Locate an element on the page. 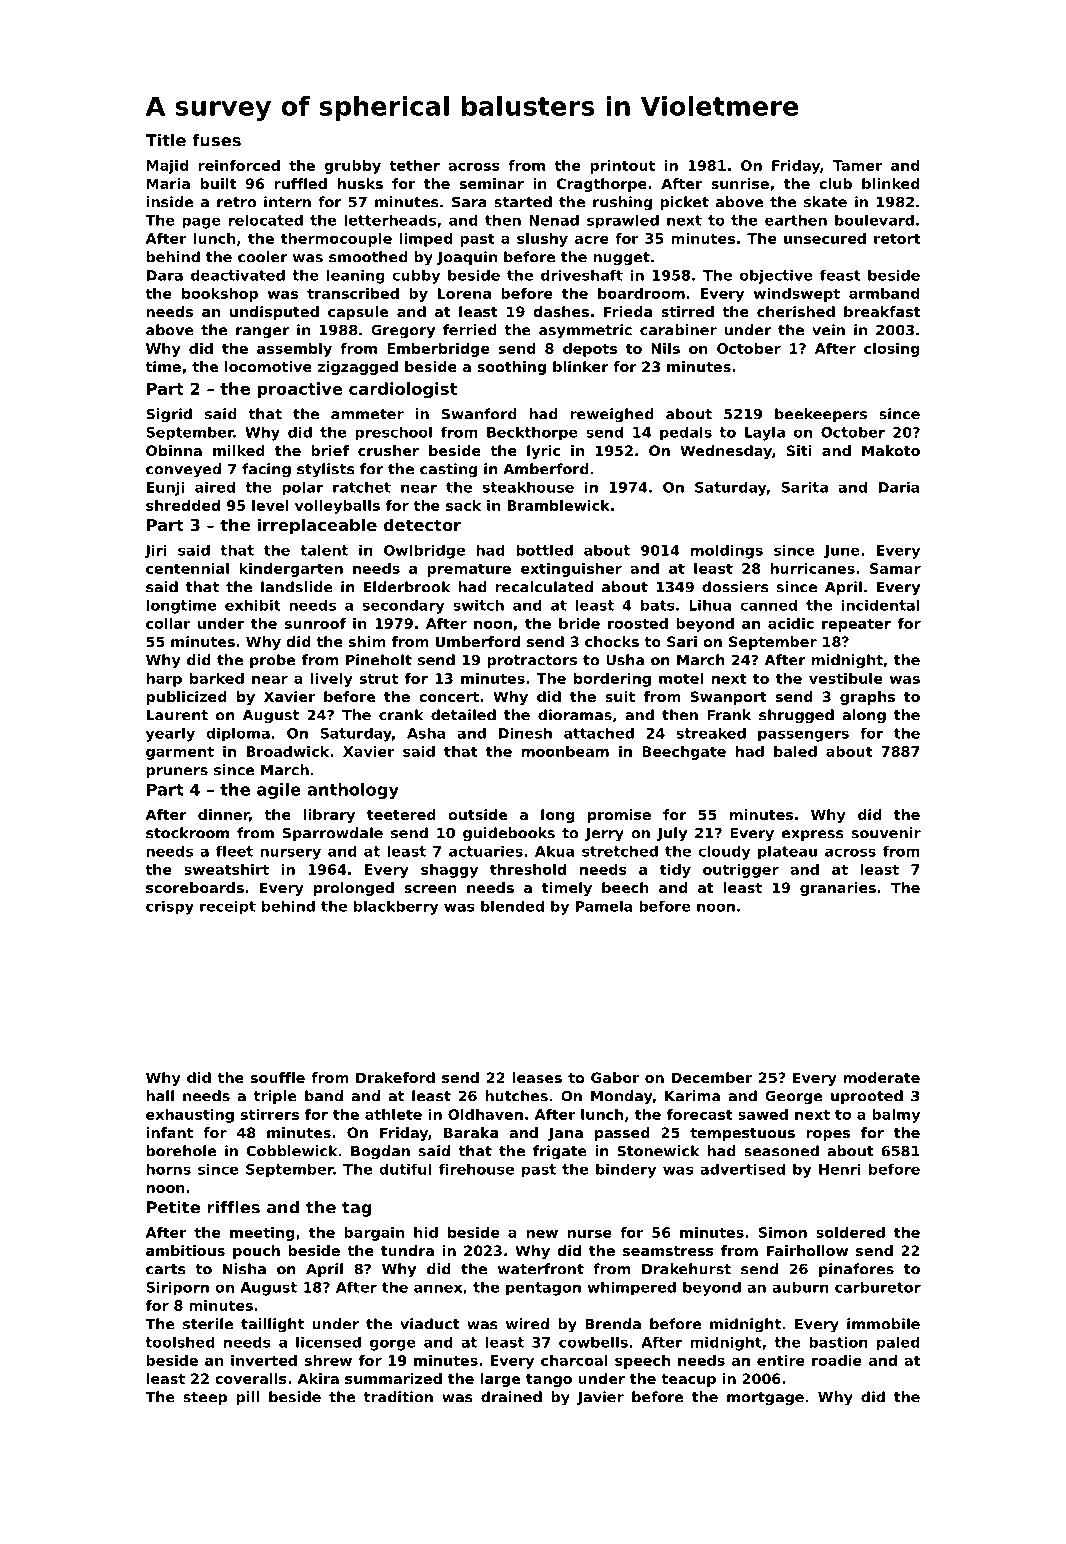 The height and width of the image is (1544, 1066). tether is located at coordinates (415, 165).
